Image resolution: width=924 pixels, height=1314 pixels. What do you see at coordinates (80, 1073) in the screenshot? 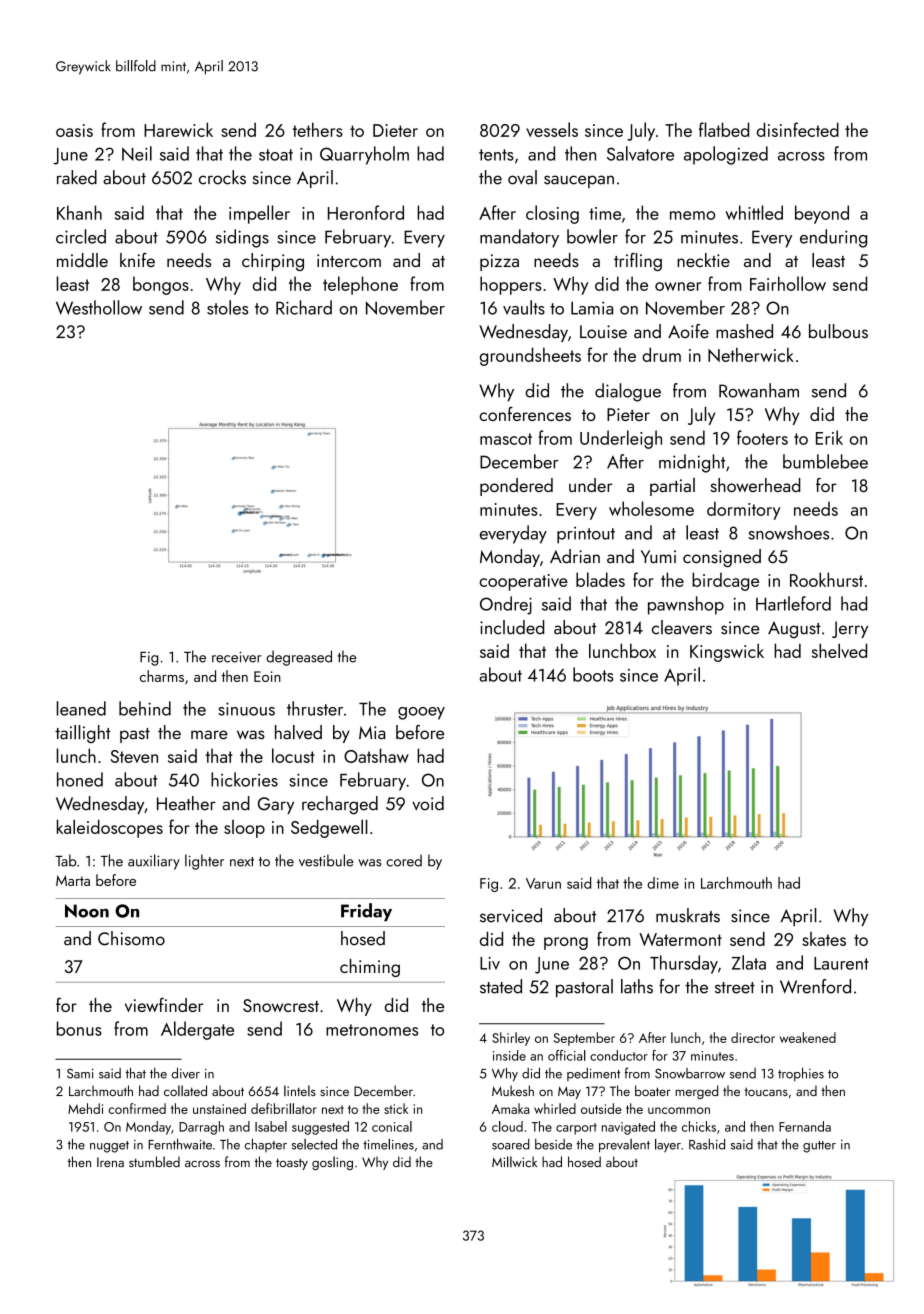
I see `Sami` at bounding box center [80, 1073].
